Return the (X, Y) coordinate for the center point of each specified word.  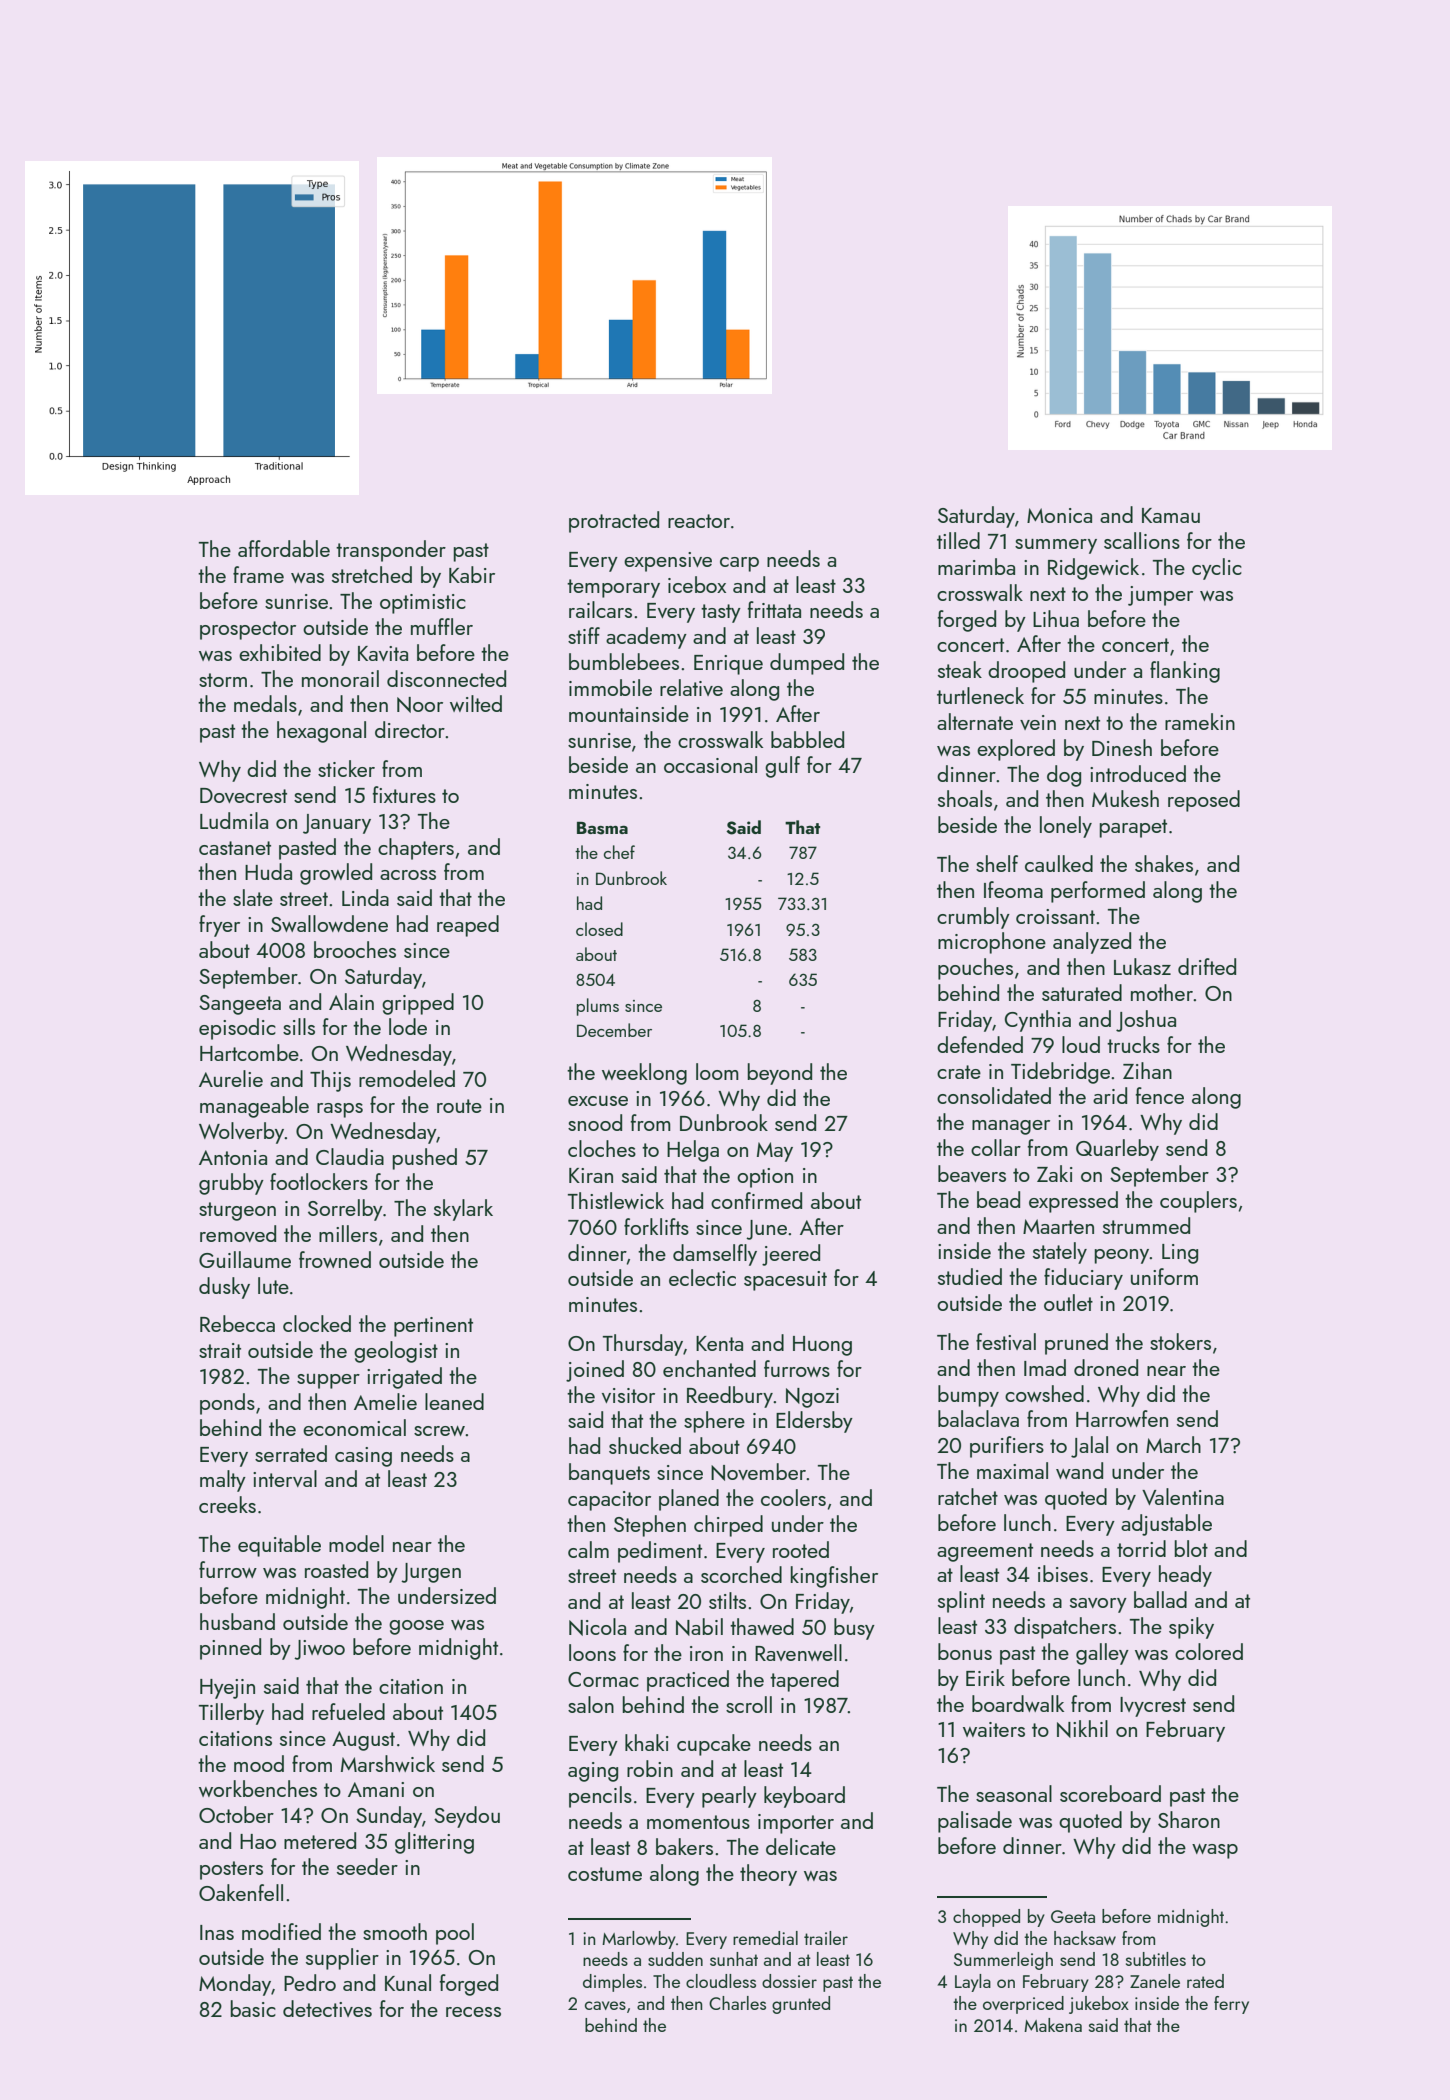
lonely (1066, 827)
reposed (1204, 801)
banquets (609, 1474)
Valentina (1183, 1496)
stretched (372, 574)
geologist (396, 1352)
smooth (395, 1931)
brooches (355, 949)
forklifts (656, 1226)
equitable (279, 1546)
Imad (1045, 1367)
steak (960, 669)
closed (599, 929)
